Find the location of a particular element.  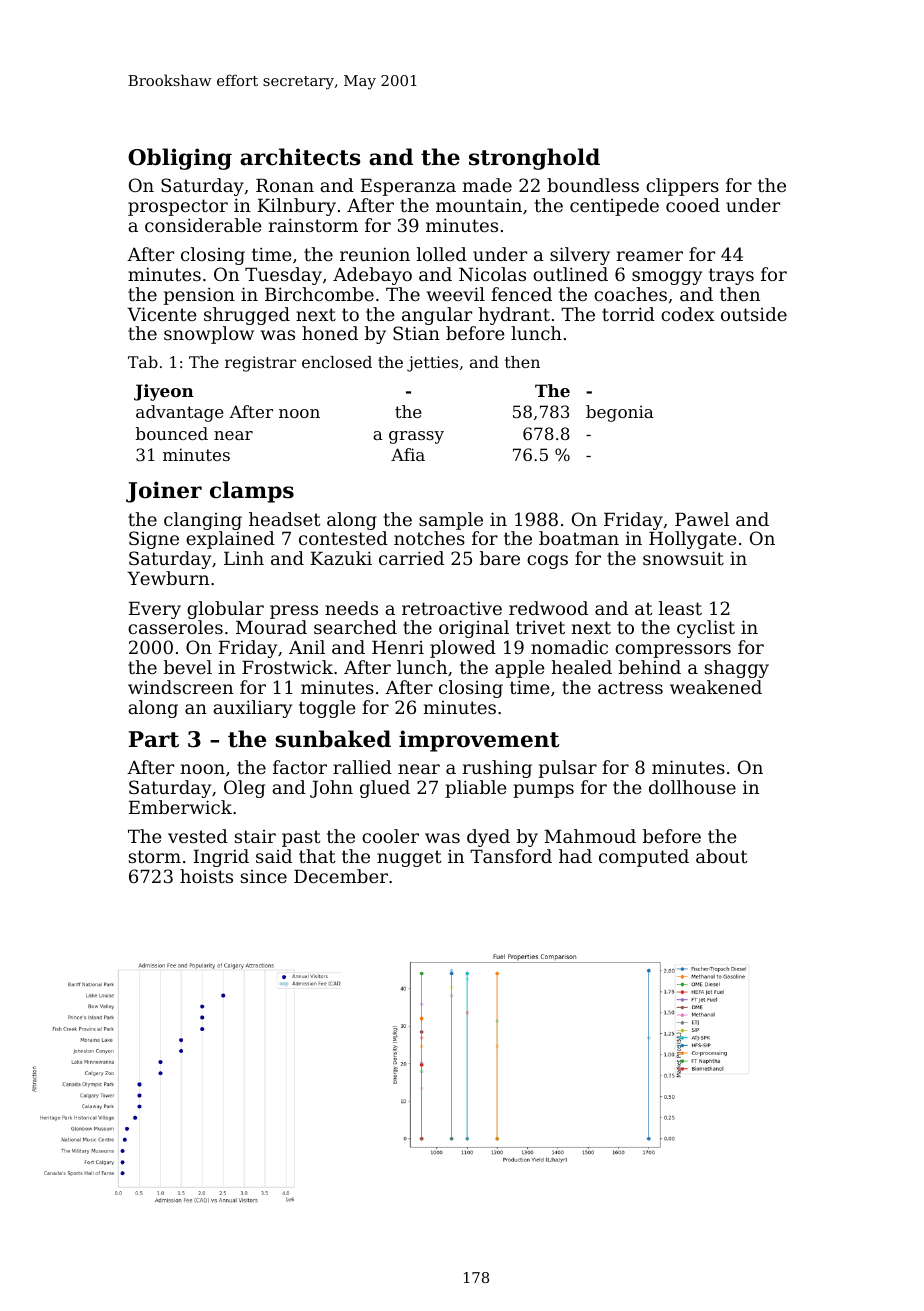

plowed is located at coordinates (463, 649).
